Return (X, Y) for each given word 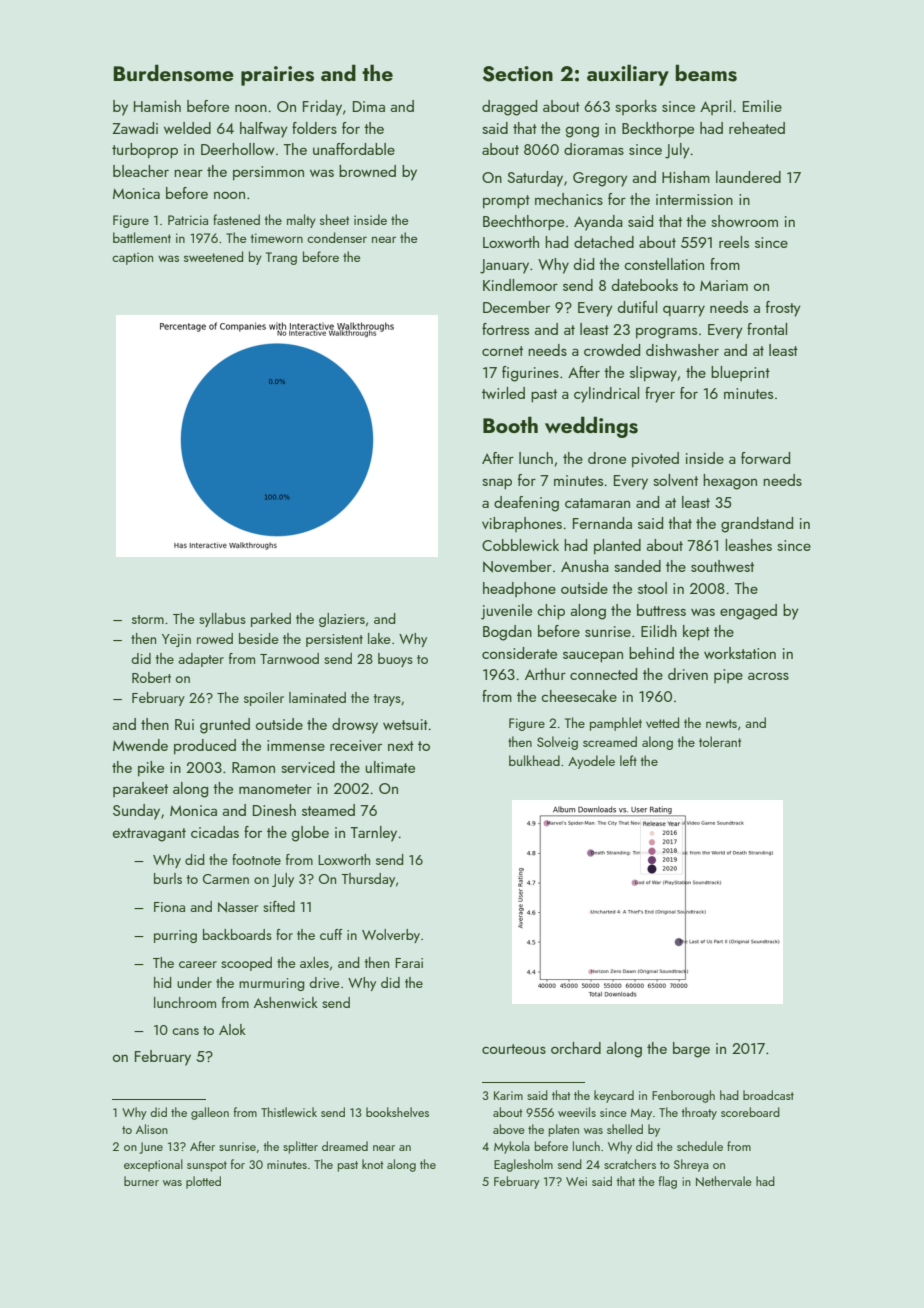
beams (706, 73)
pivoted (655, 459)
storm (148, 619)
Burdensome (174, 73)
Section (518, 74)
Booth (510, 424)
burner (141, 1181)
